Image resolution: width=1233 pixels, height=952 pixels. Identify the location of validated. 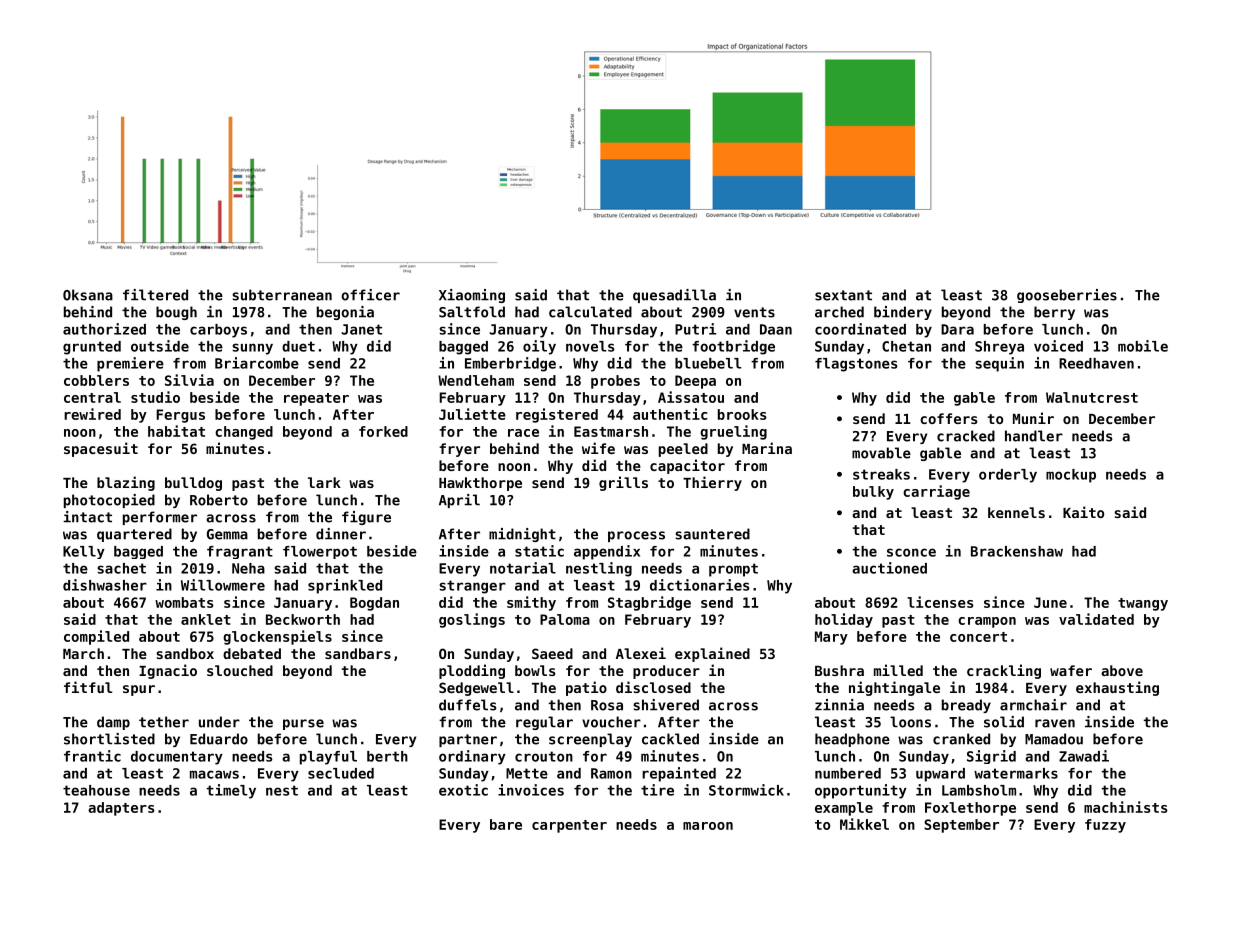
(1096, 619).
